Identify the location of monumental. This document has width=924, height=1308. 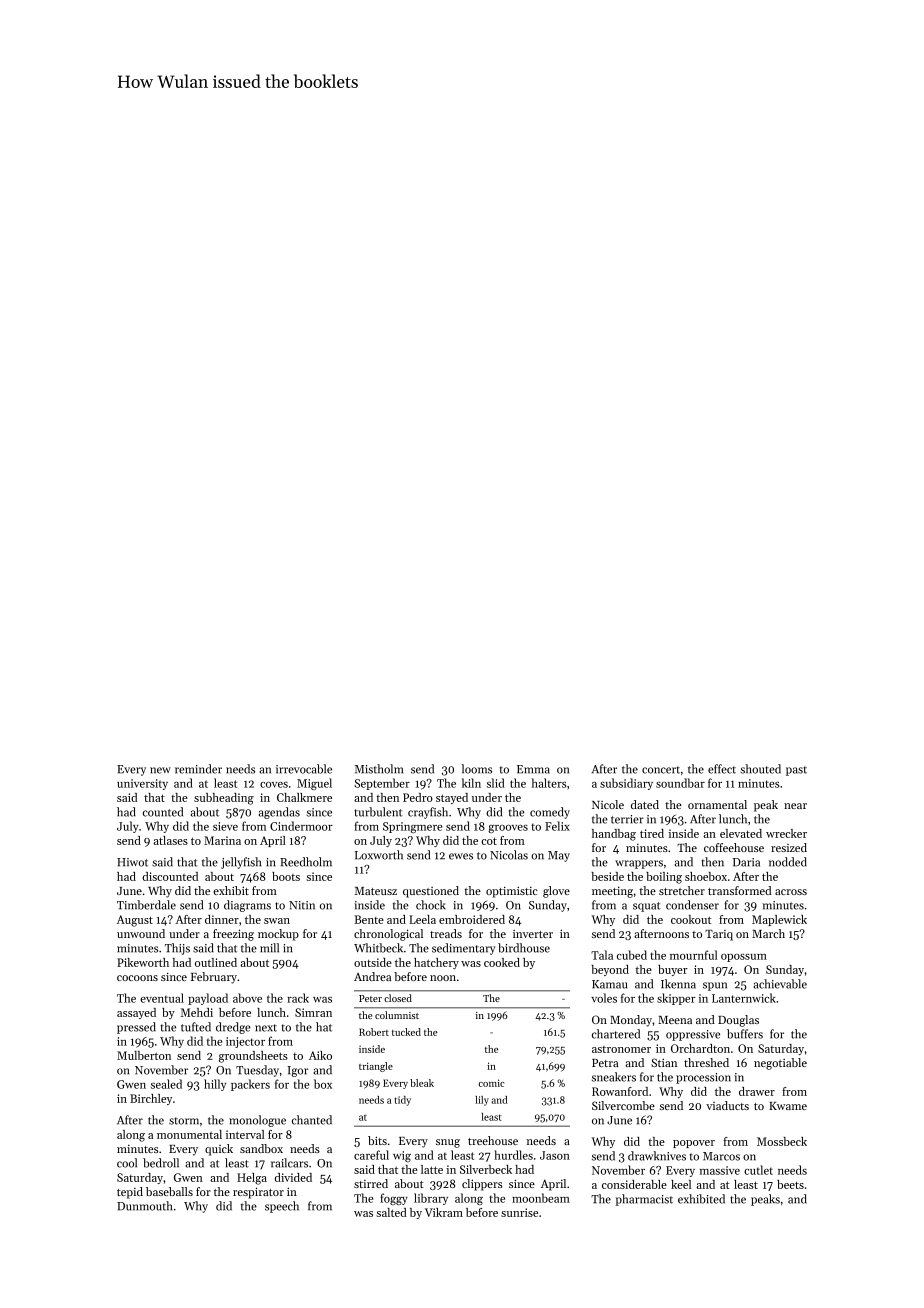
(189, 1134).
